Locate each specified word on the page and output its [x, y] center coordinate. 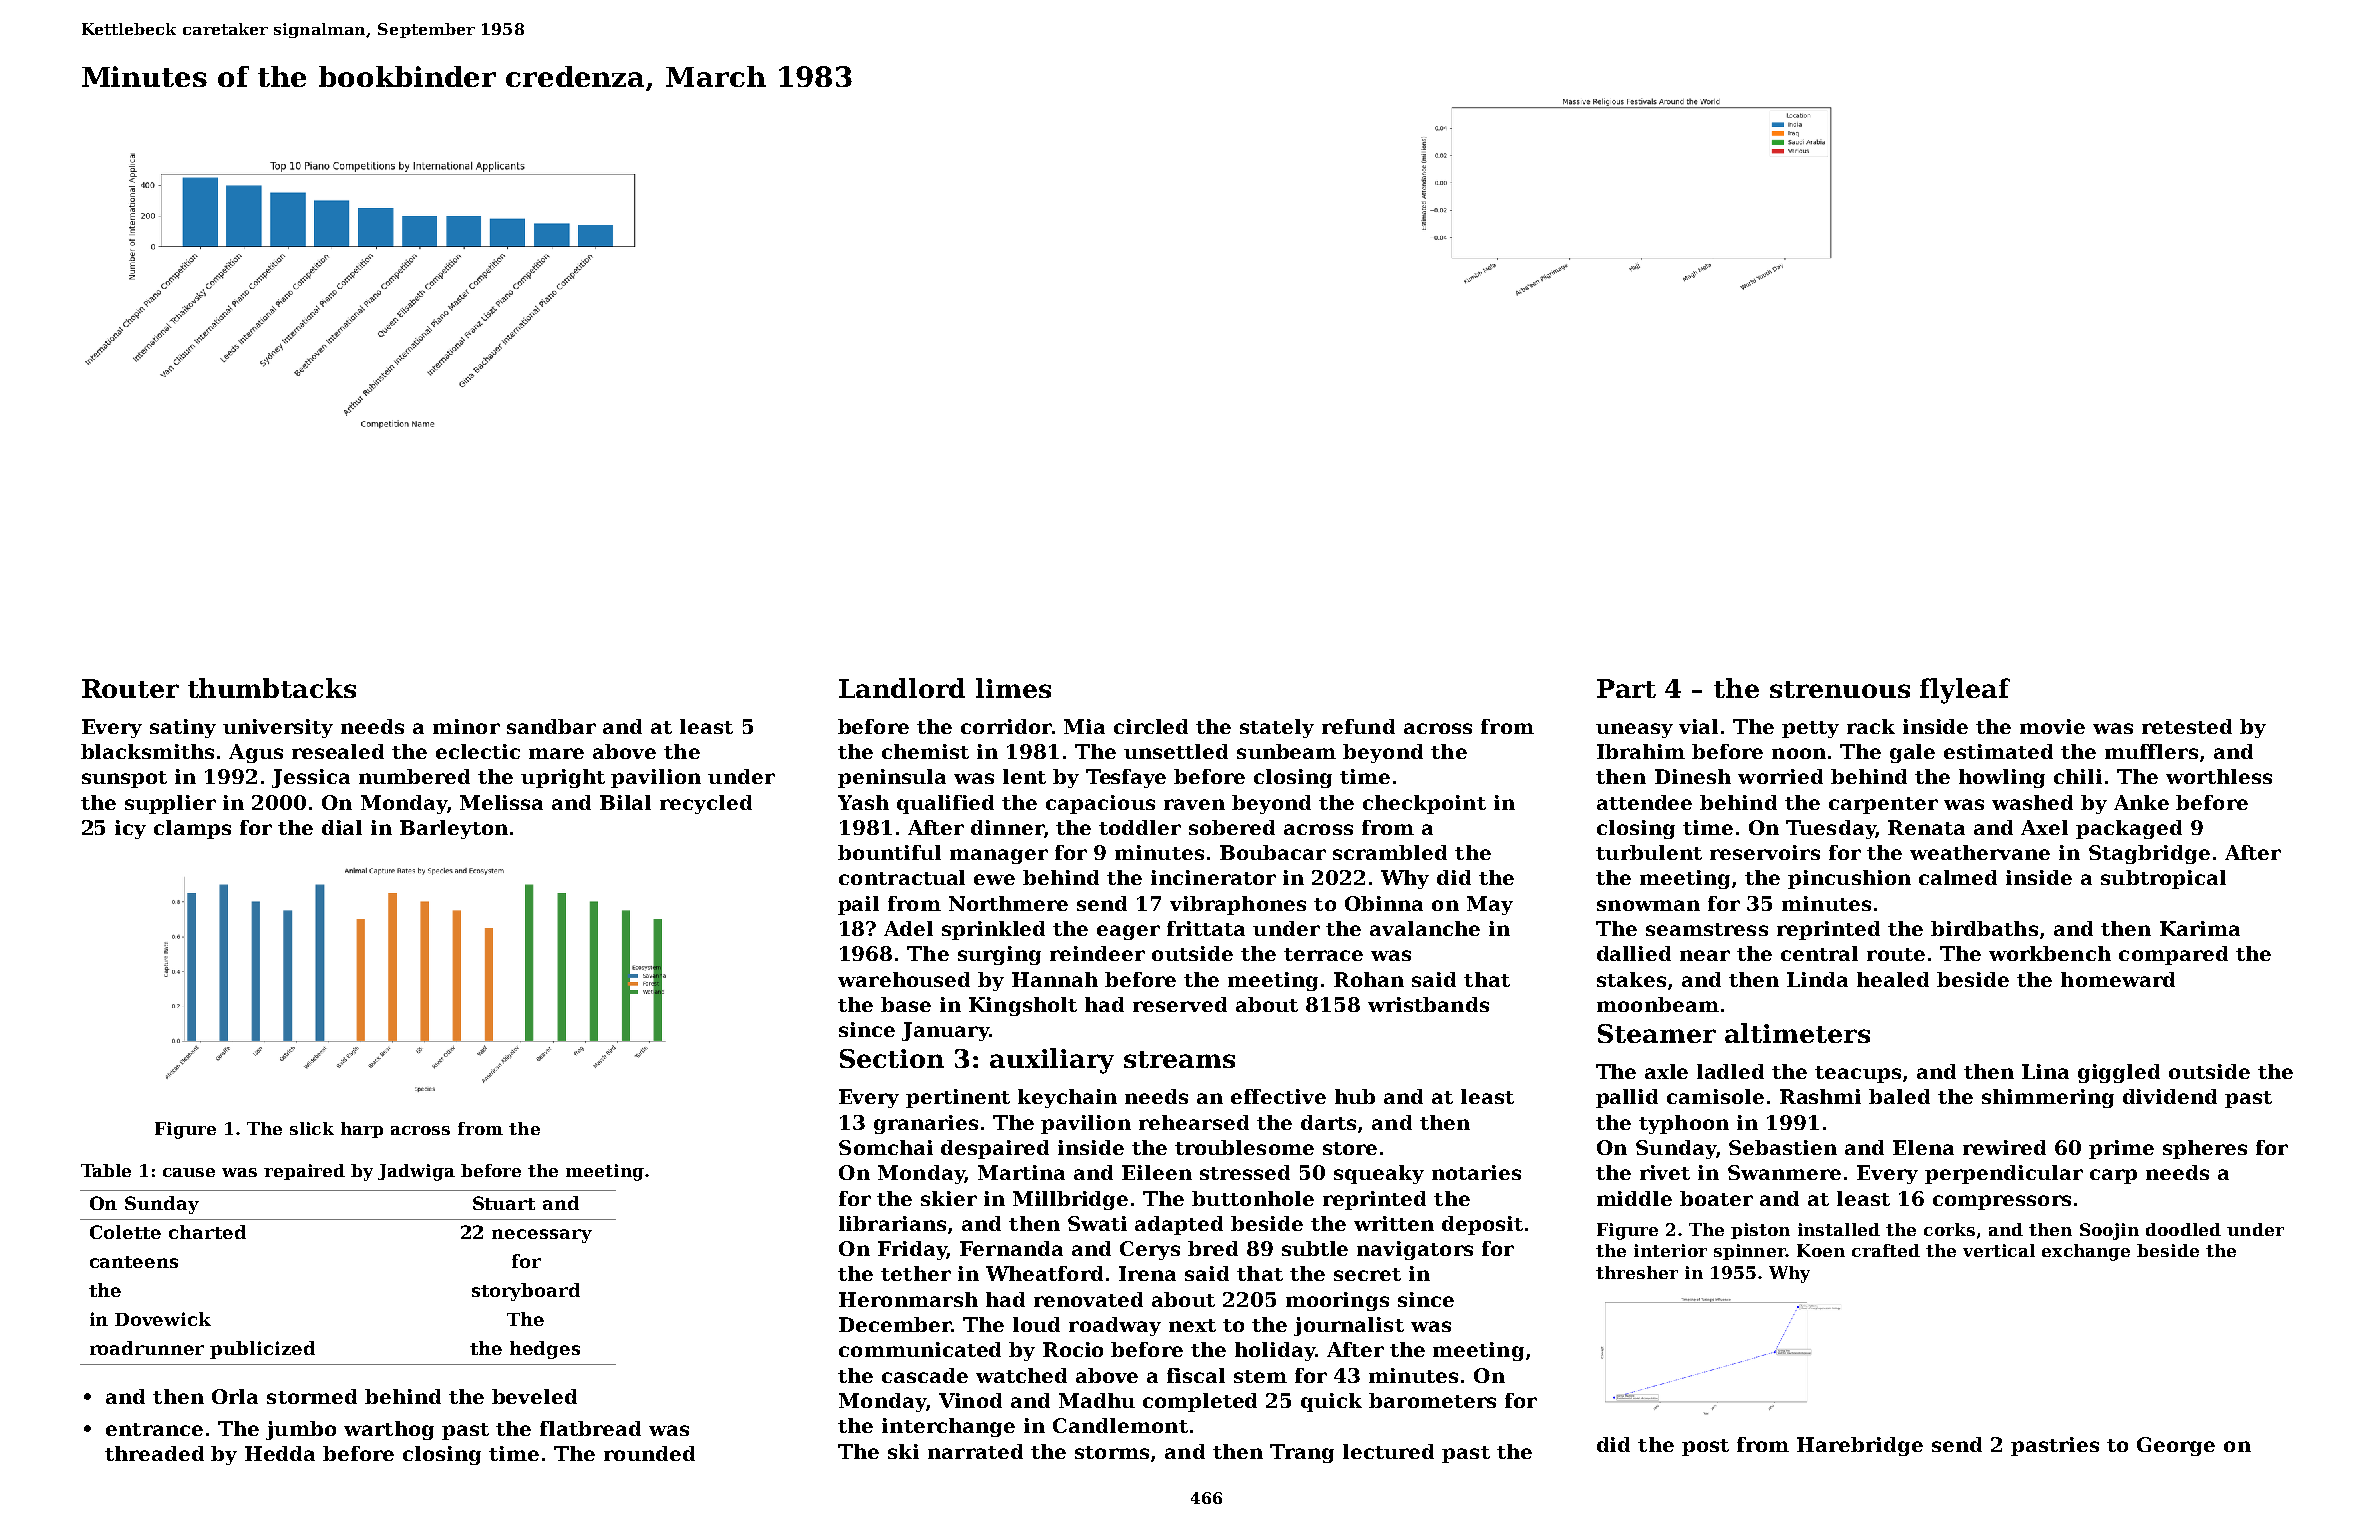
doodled [2183, 1229]
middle [1634, 1198]
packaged [2129, 829]
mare [556, 753]
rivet [1665, 1172]
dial [342, 827]
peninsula [892, 778]
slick [312, 1128]
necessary [542, 1236]
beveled [534, 1396]
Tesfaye [1126, 778]
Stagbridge [2149, 854]
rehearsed [1194, 1122]
